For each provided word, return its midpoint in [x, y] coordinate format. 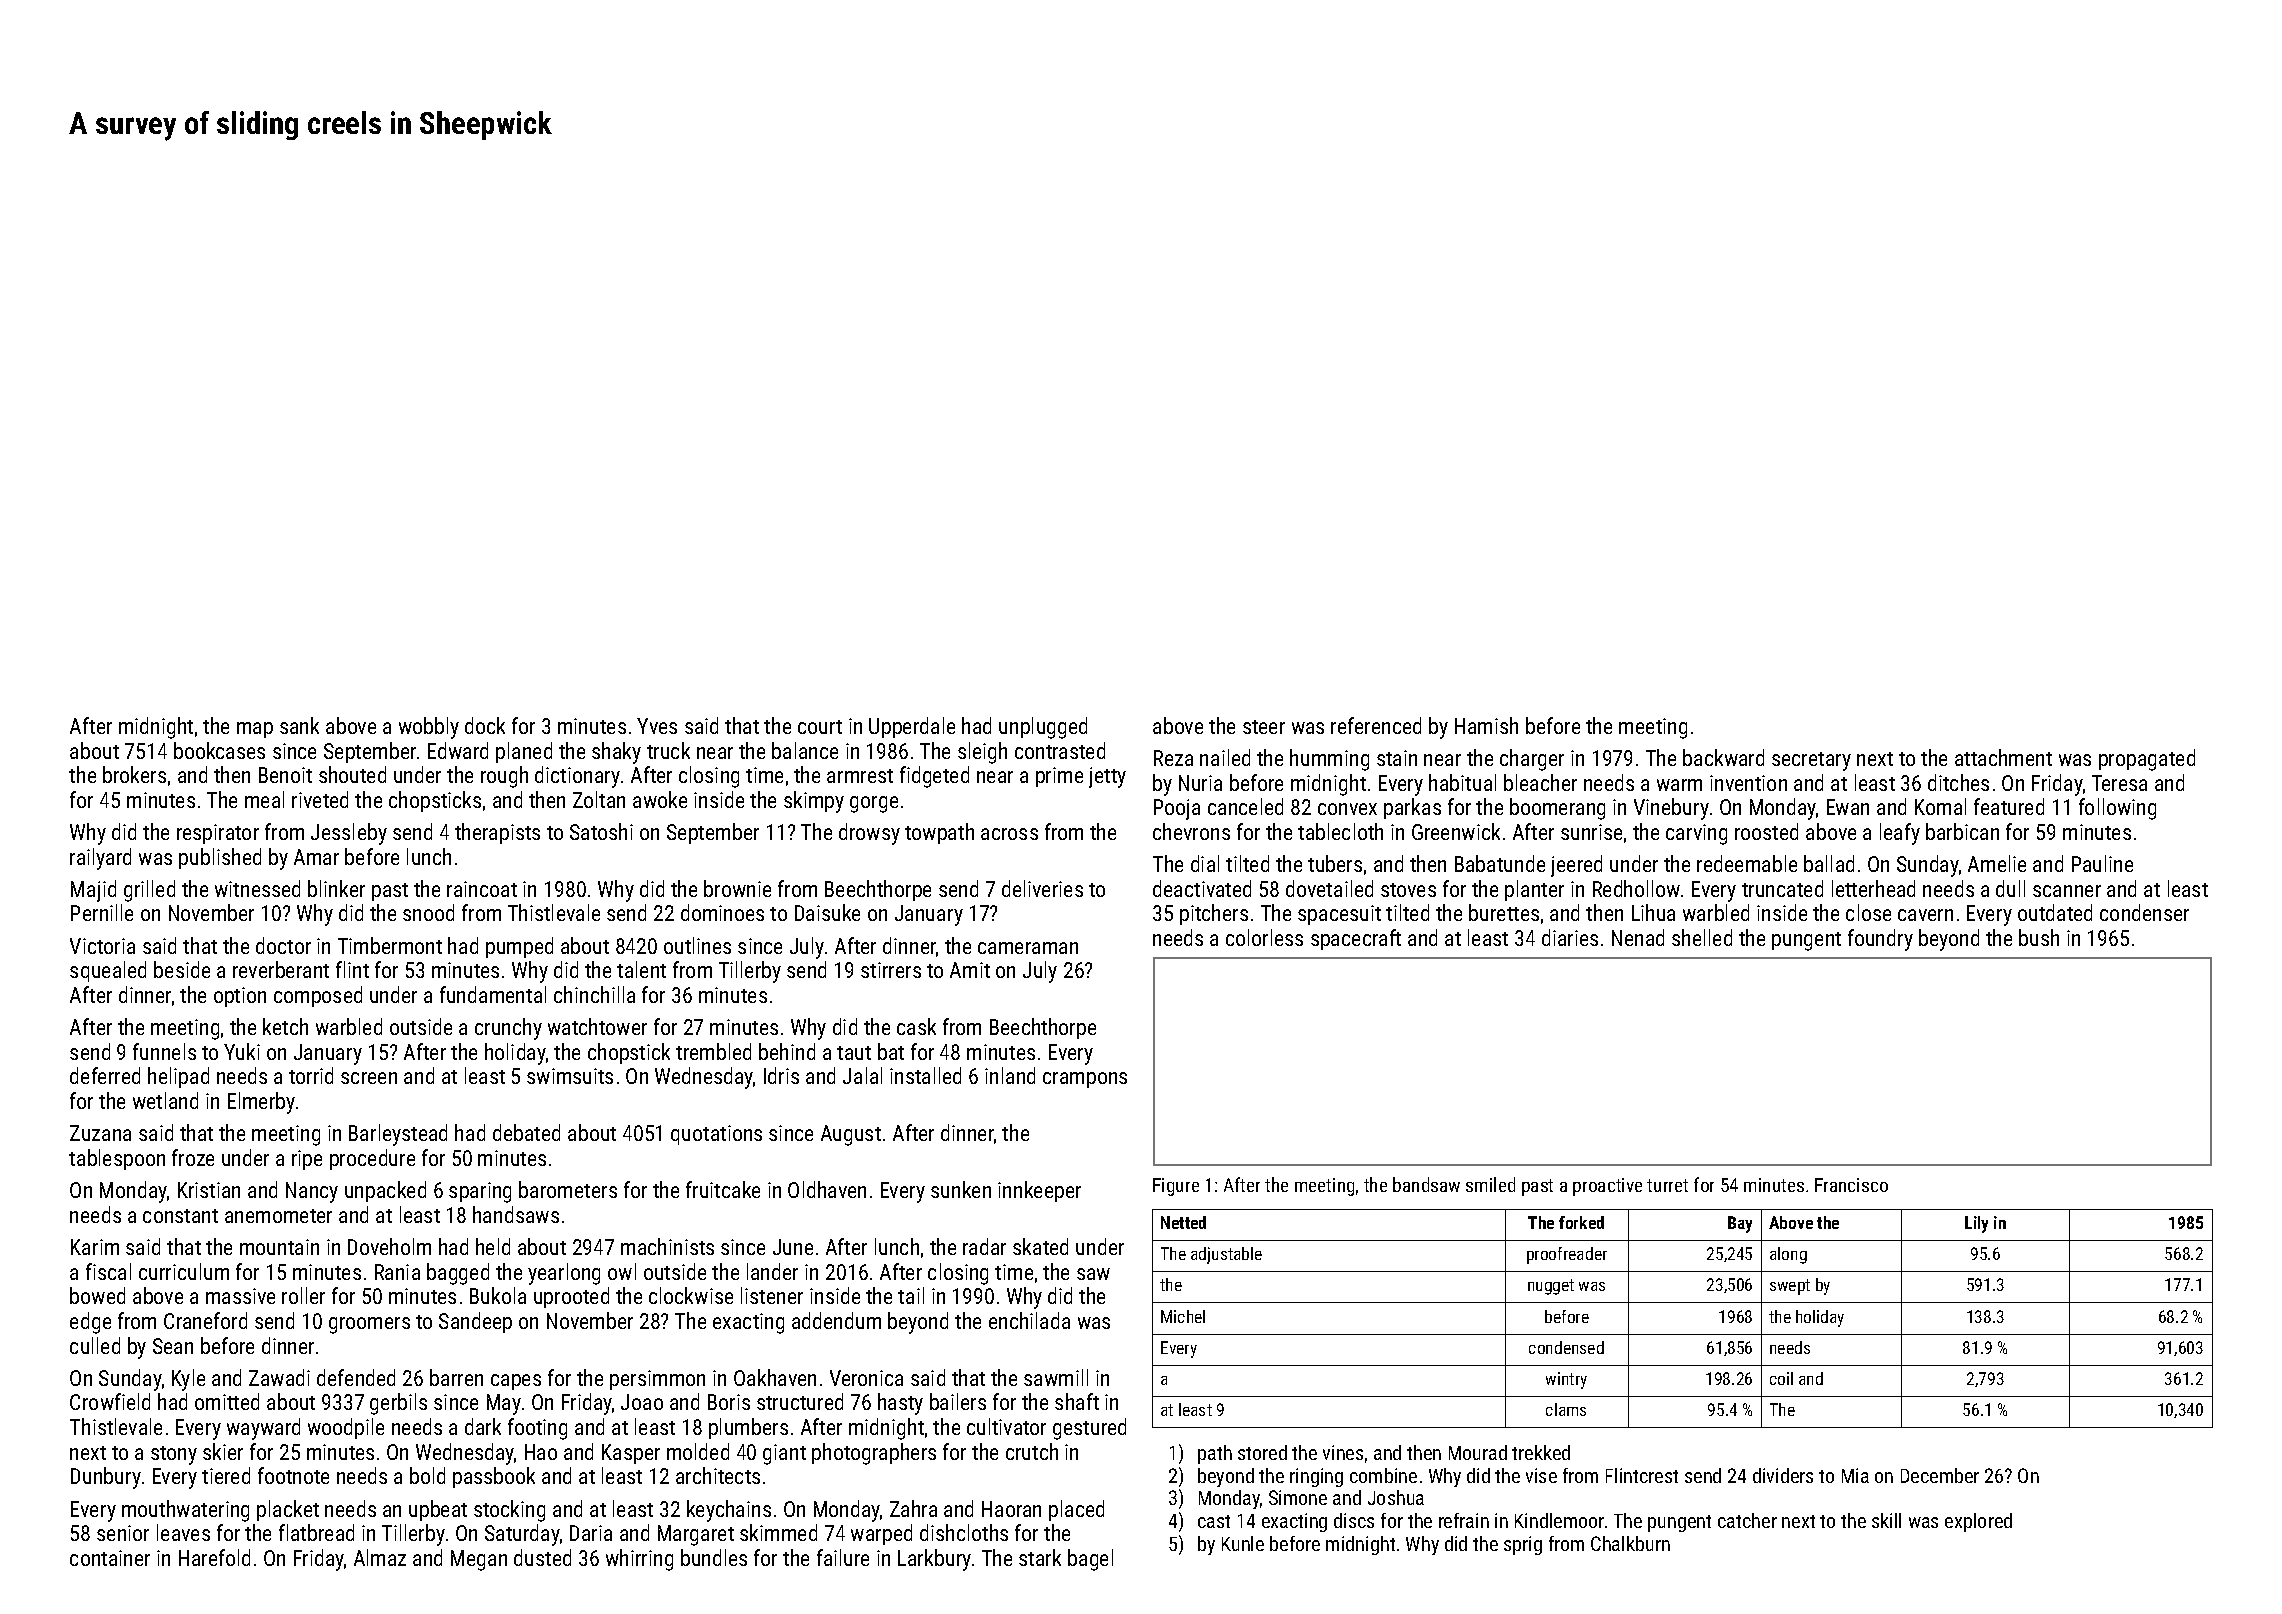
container [110, 1558]
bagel [1090, 1560]
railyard [100, 859]
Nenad [1638, 937]
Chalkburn [1630, 1543]
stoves [1408, 890]
